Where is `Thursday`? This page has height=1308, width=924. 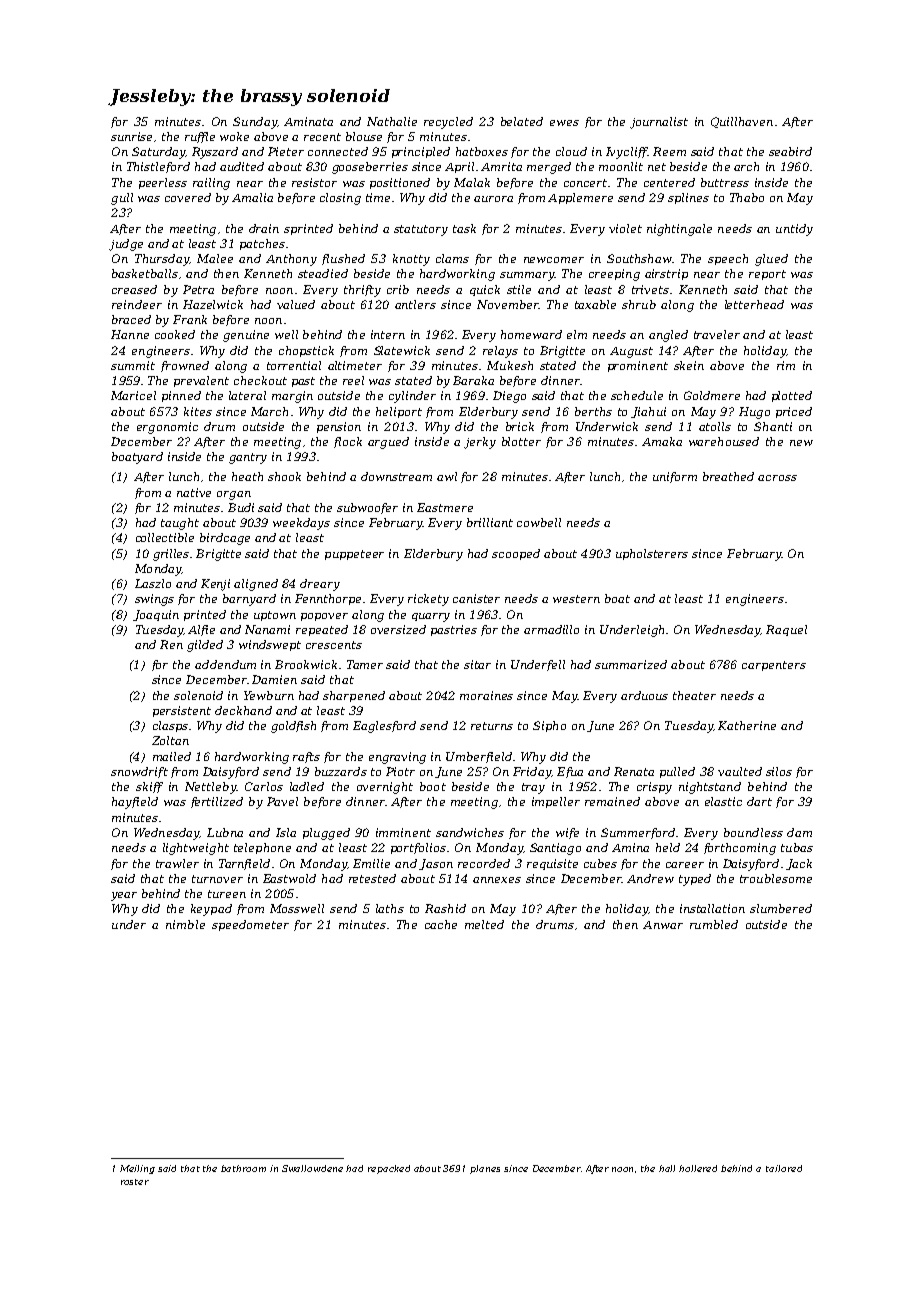
Thursday is located at coordinates (162, 260).
